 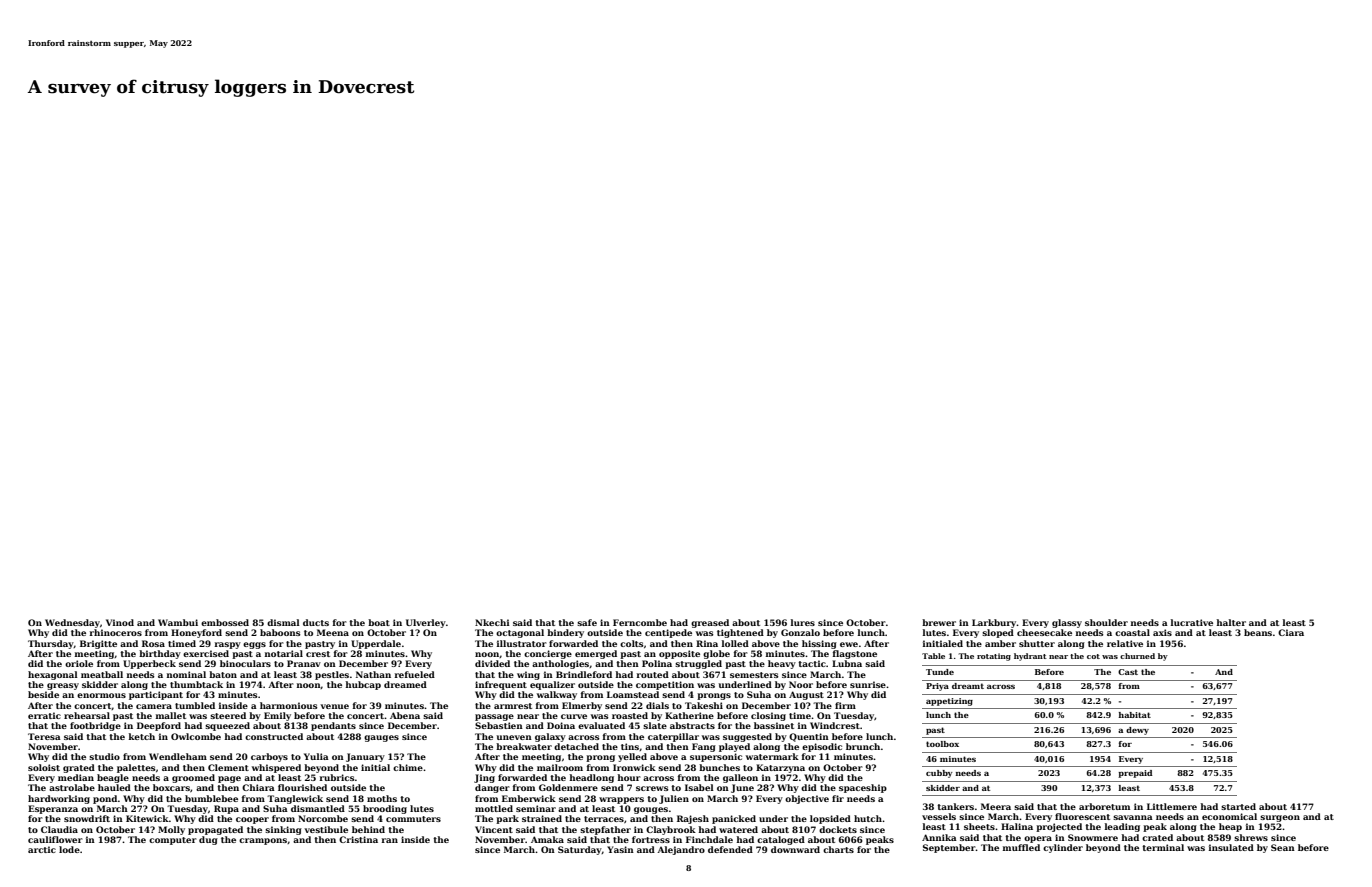 What do you see at coordinates (196, 633) in the screenshot?
I see `Honeyford` at bounding box center [196, 633].
